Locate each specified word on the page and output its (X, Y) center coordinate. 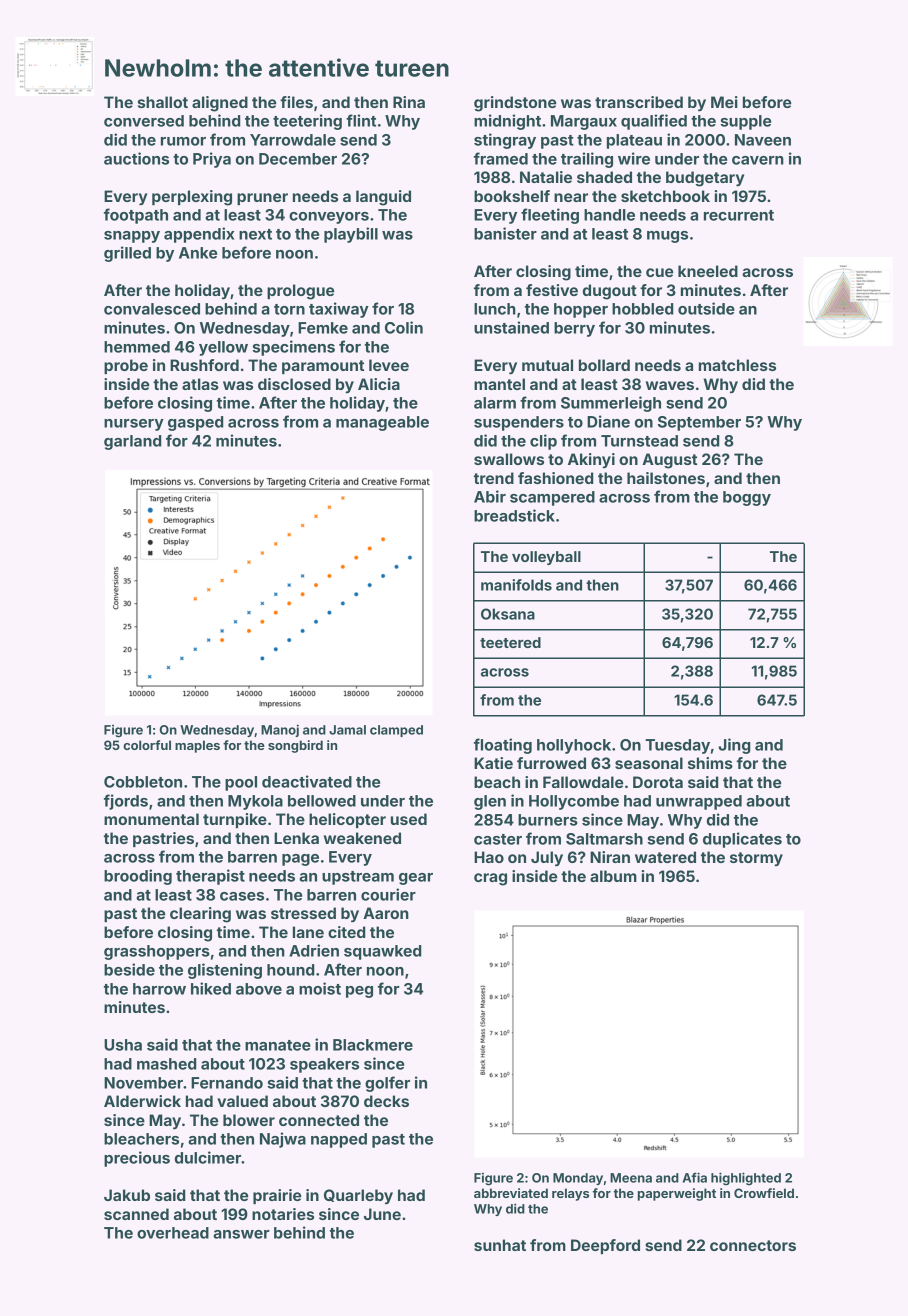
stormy (756, 859)
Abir (490, 496)
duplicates (742, 840)
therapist (210, 877)
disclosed (294, 384)
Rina (409, 102)
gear (416, 879)
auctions (136, 158)
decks (386, 1101)
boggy (747, 498)
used (409, 819)
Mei (724, 102)
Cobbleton (143, 782)
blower (249, 1120)
